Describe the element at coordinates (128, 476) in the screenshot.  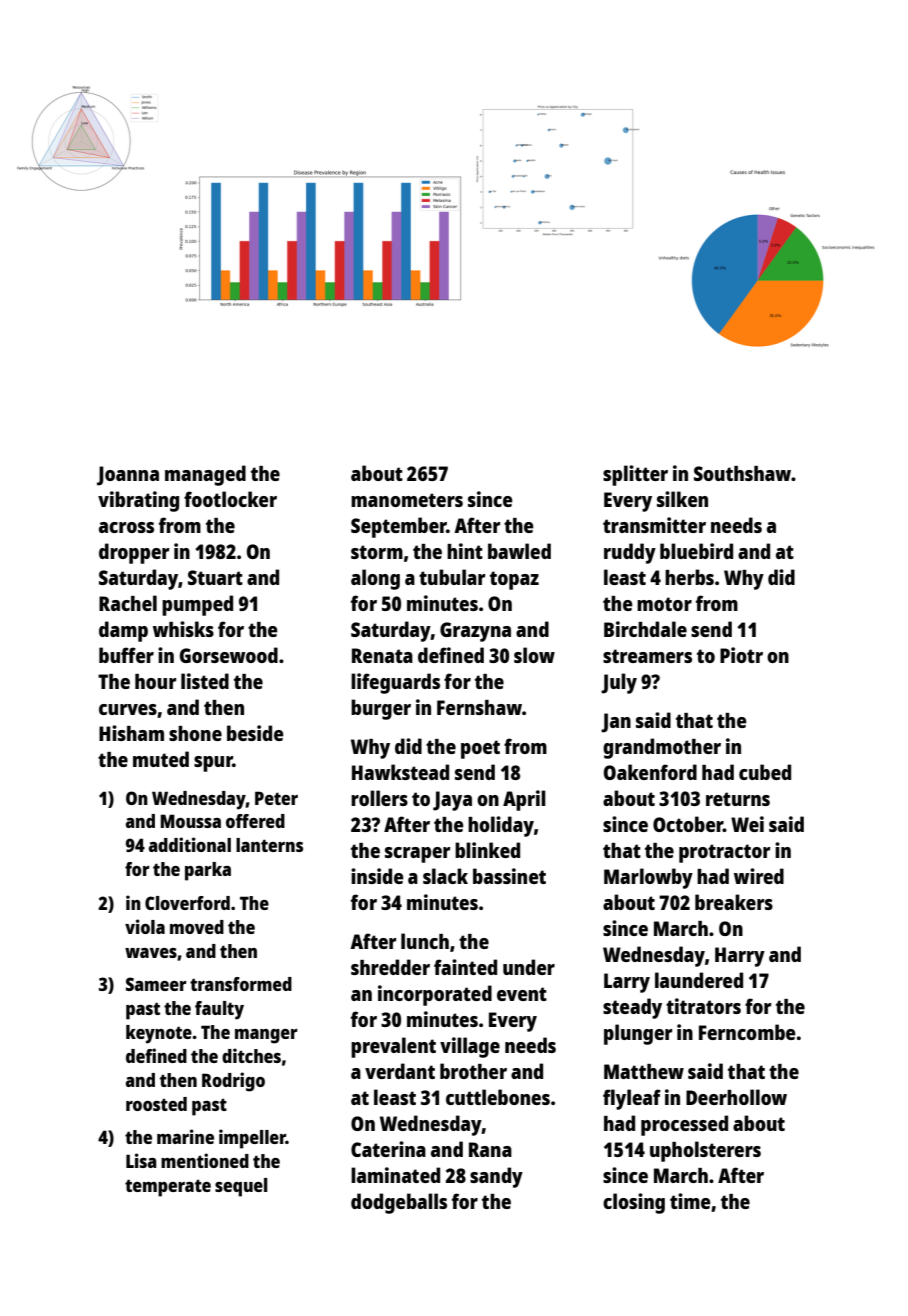
I see `Joanna` at that location.
